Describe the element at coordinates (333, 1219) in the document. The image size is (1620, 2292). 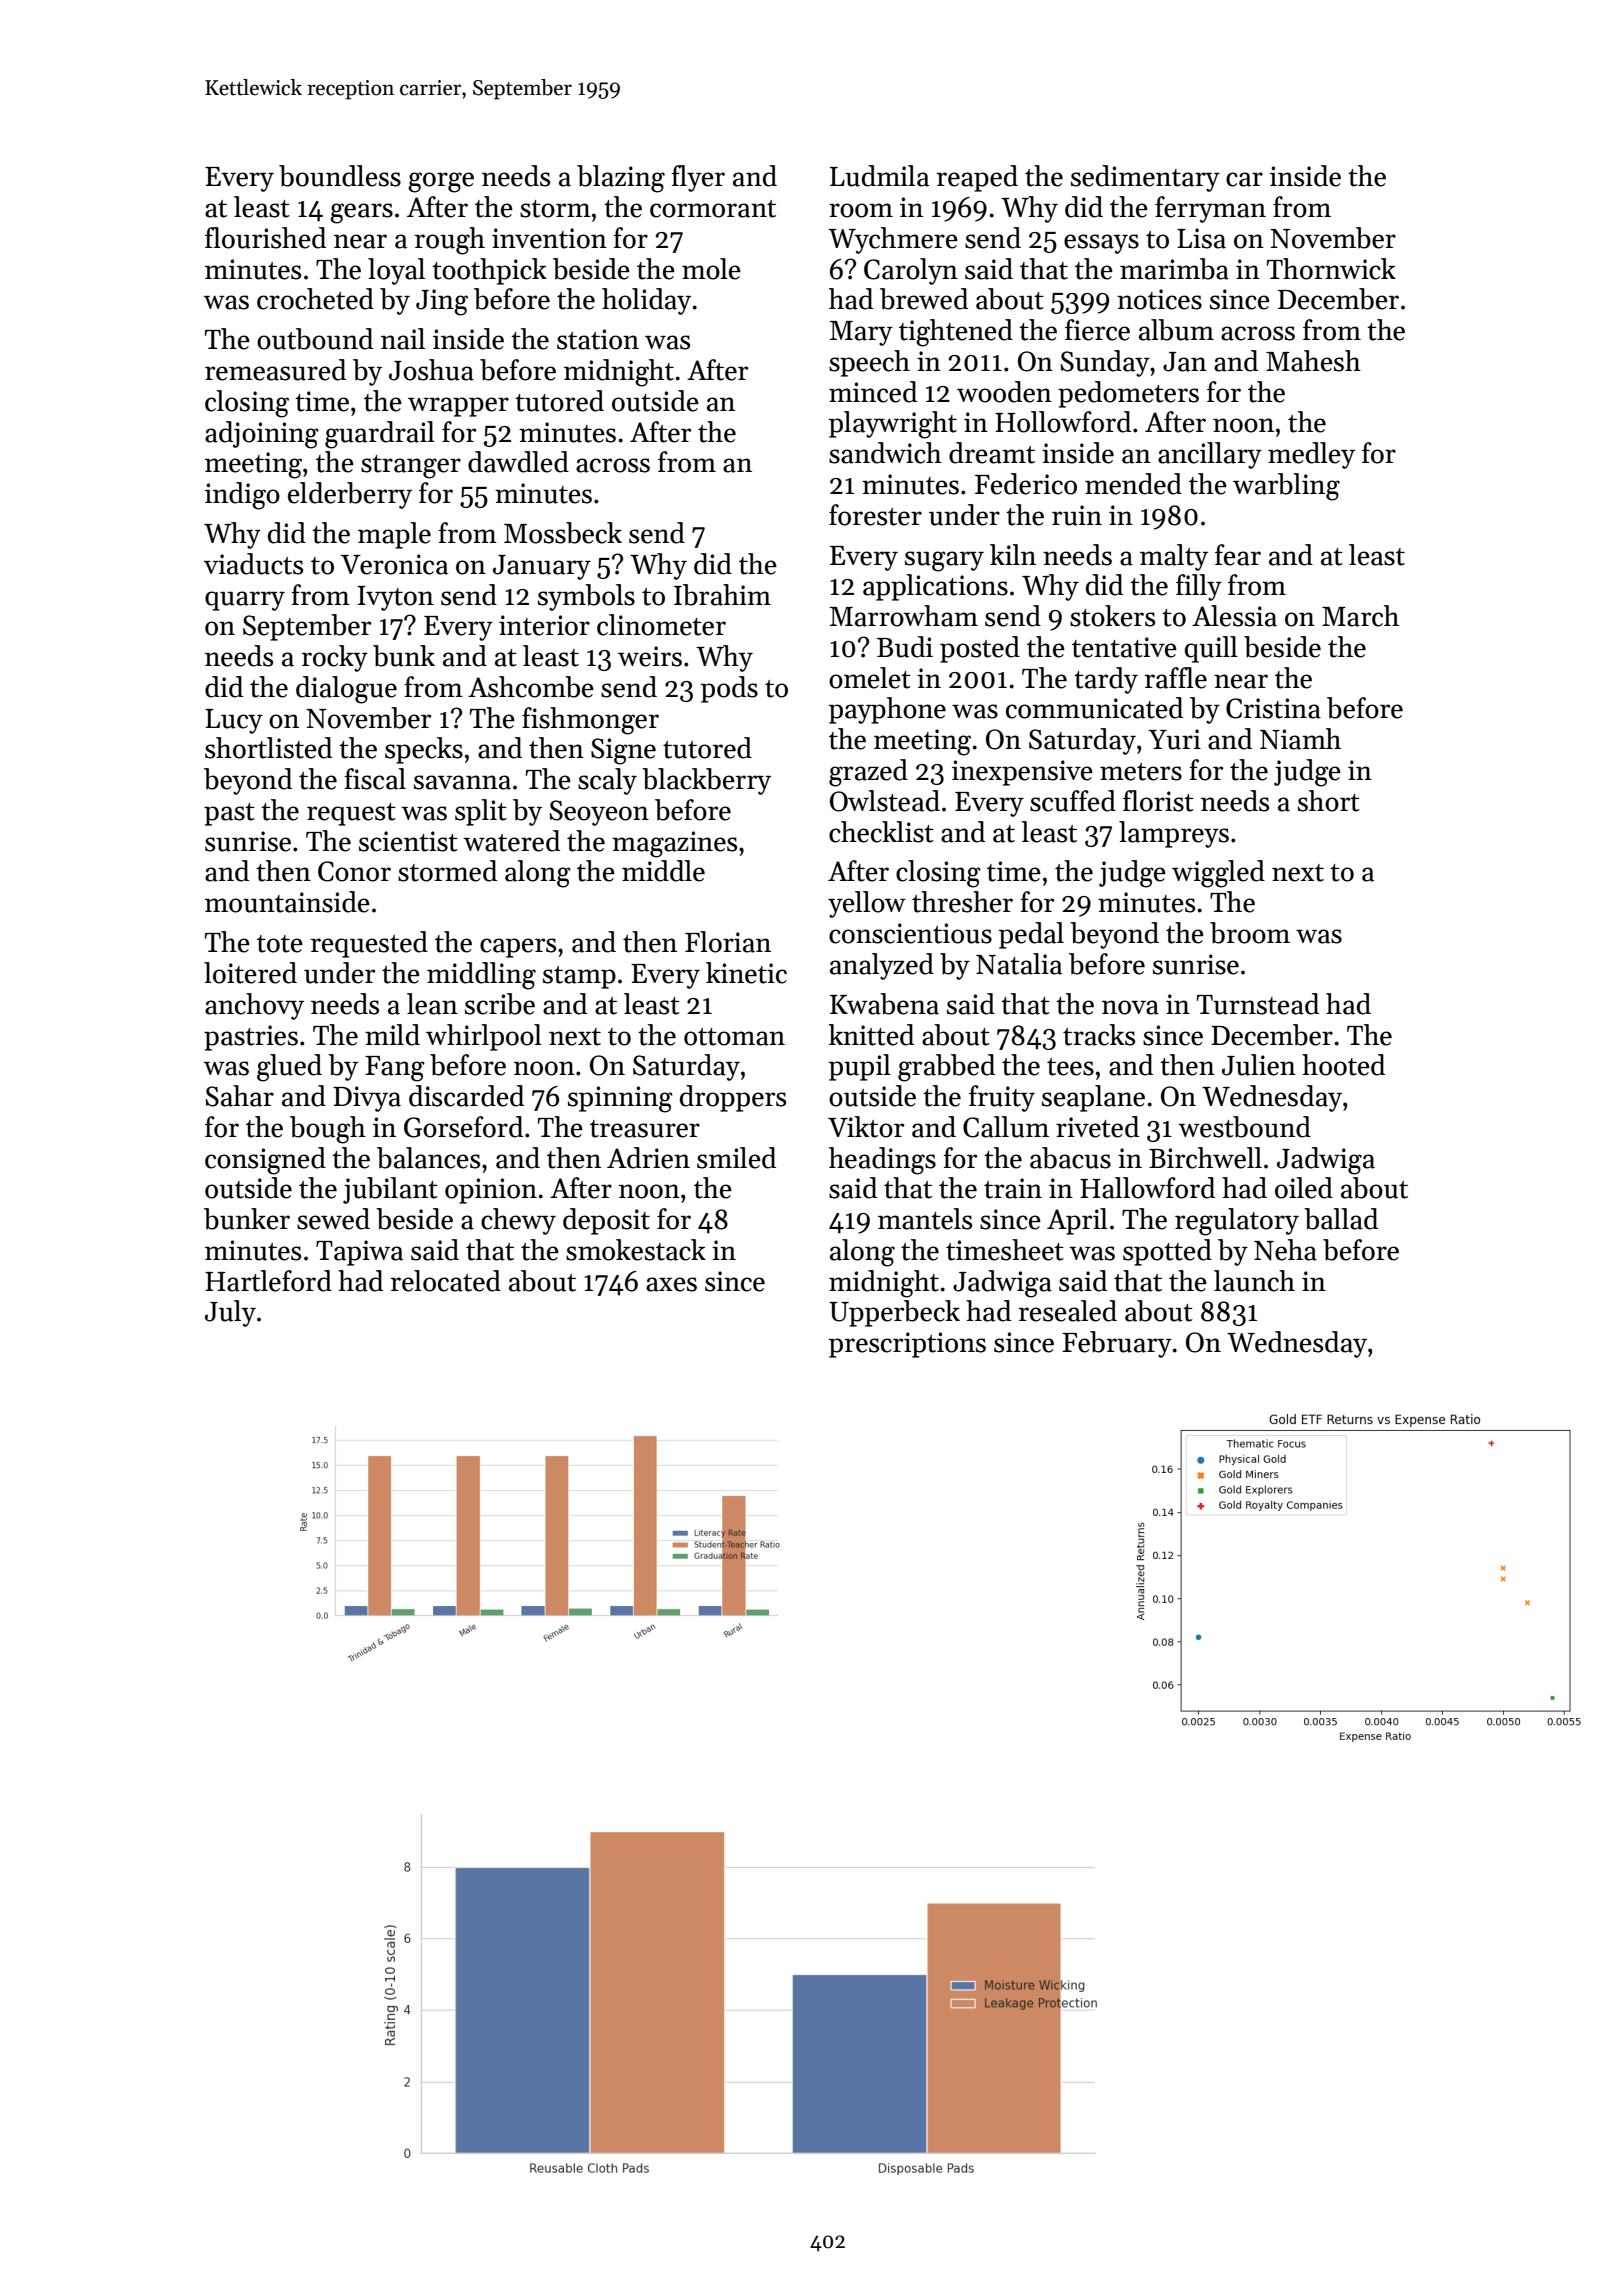
I see `sewed` at that location.
